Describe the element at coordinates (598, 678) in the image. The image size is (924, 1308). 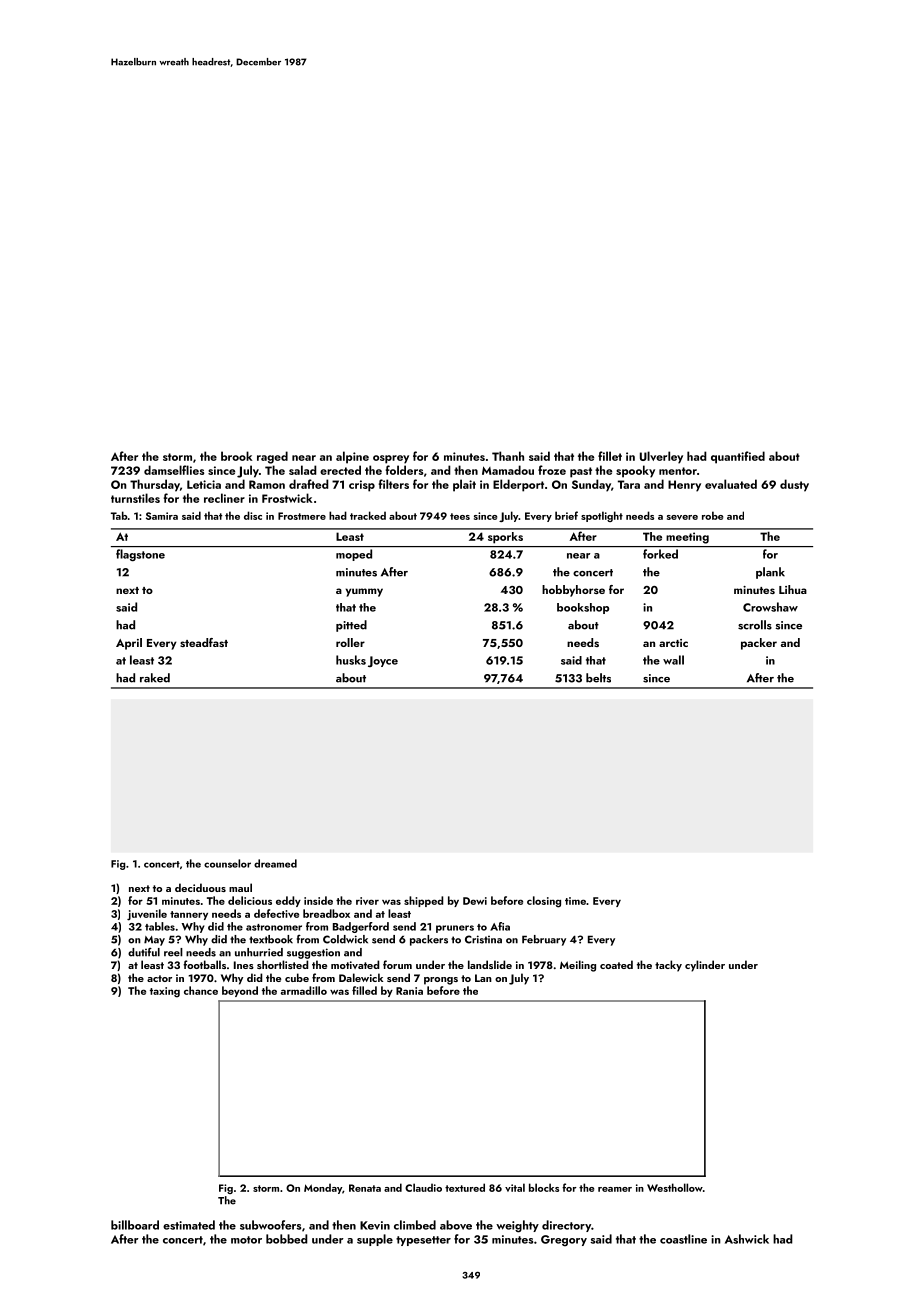
I see `belts` at that location.
